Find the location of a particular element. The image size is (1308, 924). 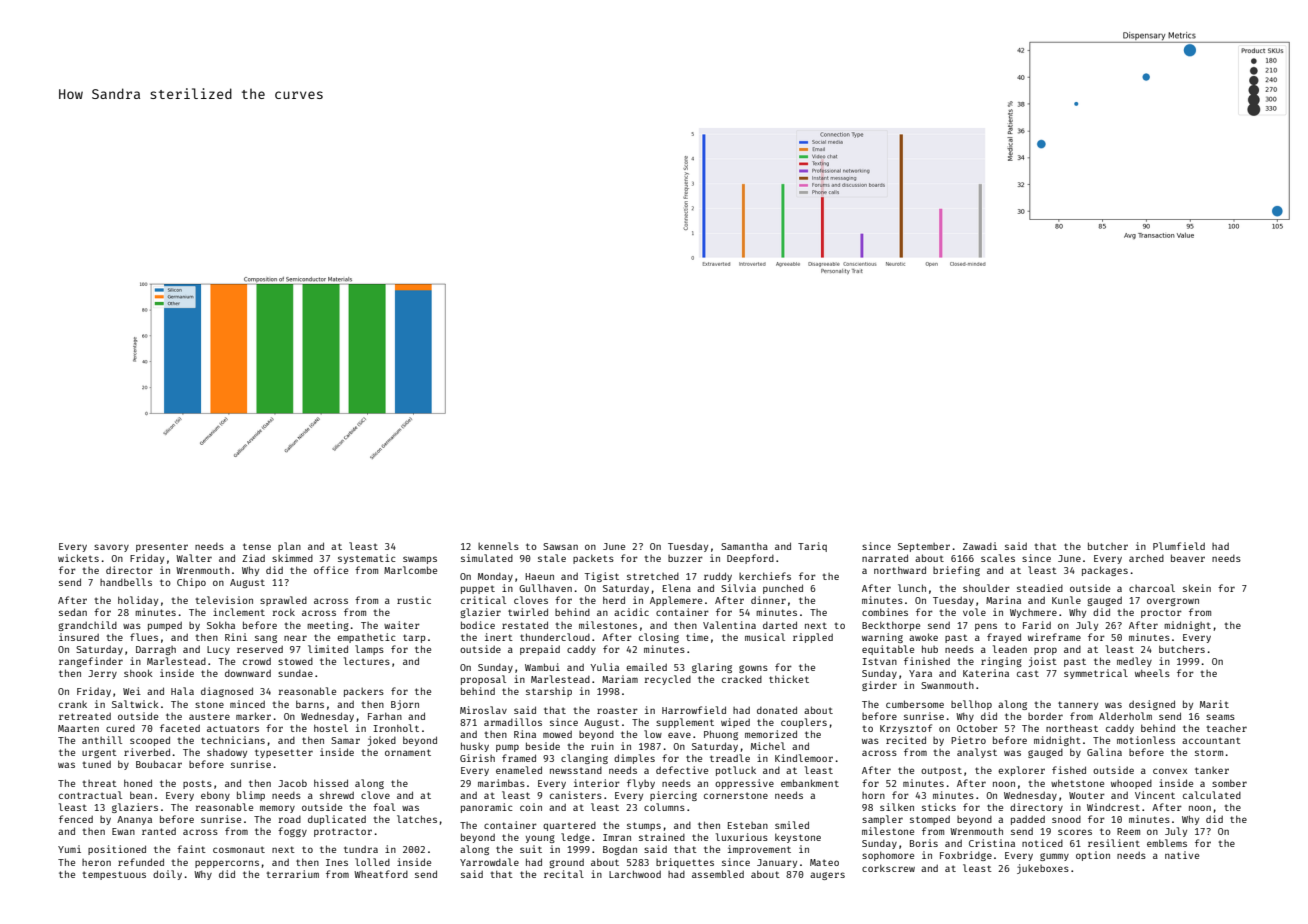

snood is located at coordinates (1066, 819).
